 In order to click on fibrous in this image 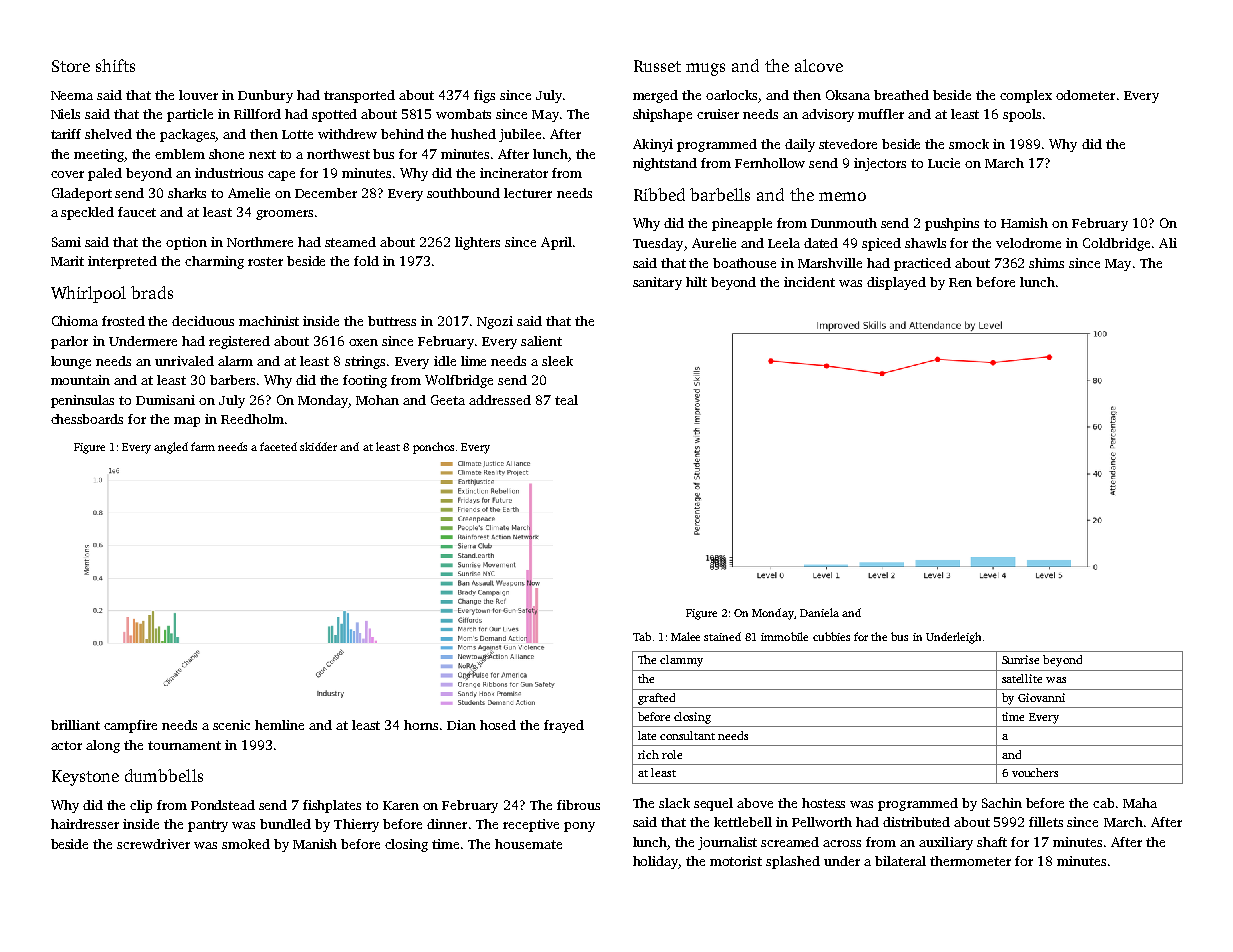, I will do `click(578, 805)`.
